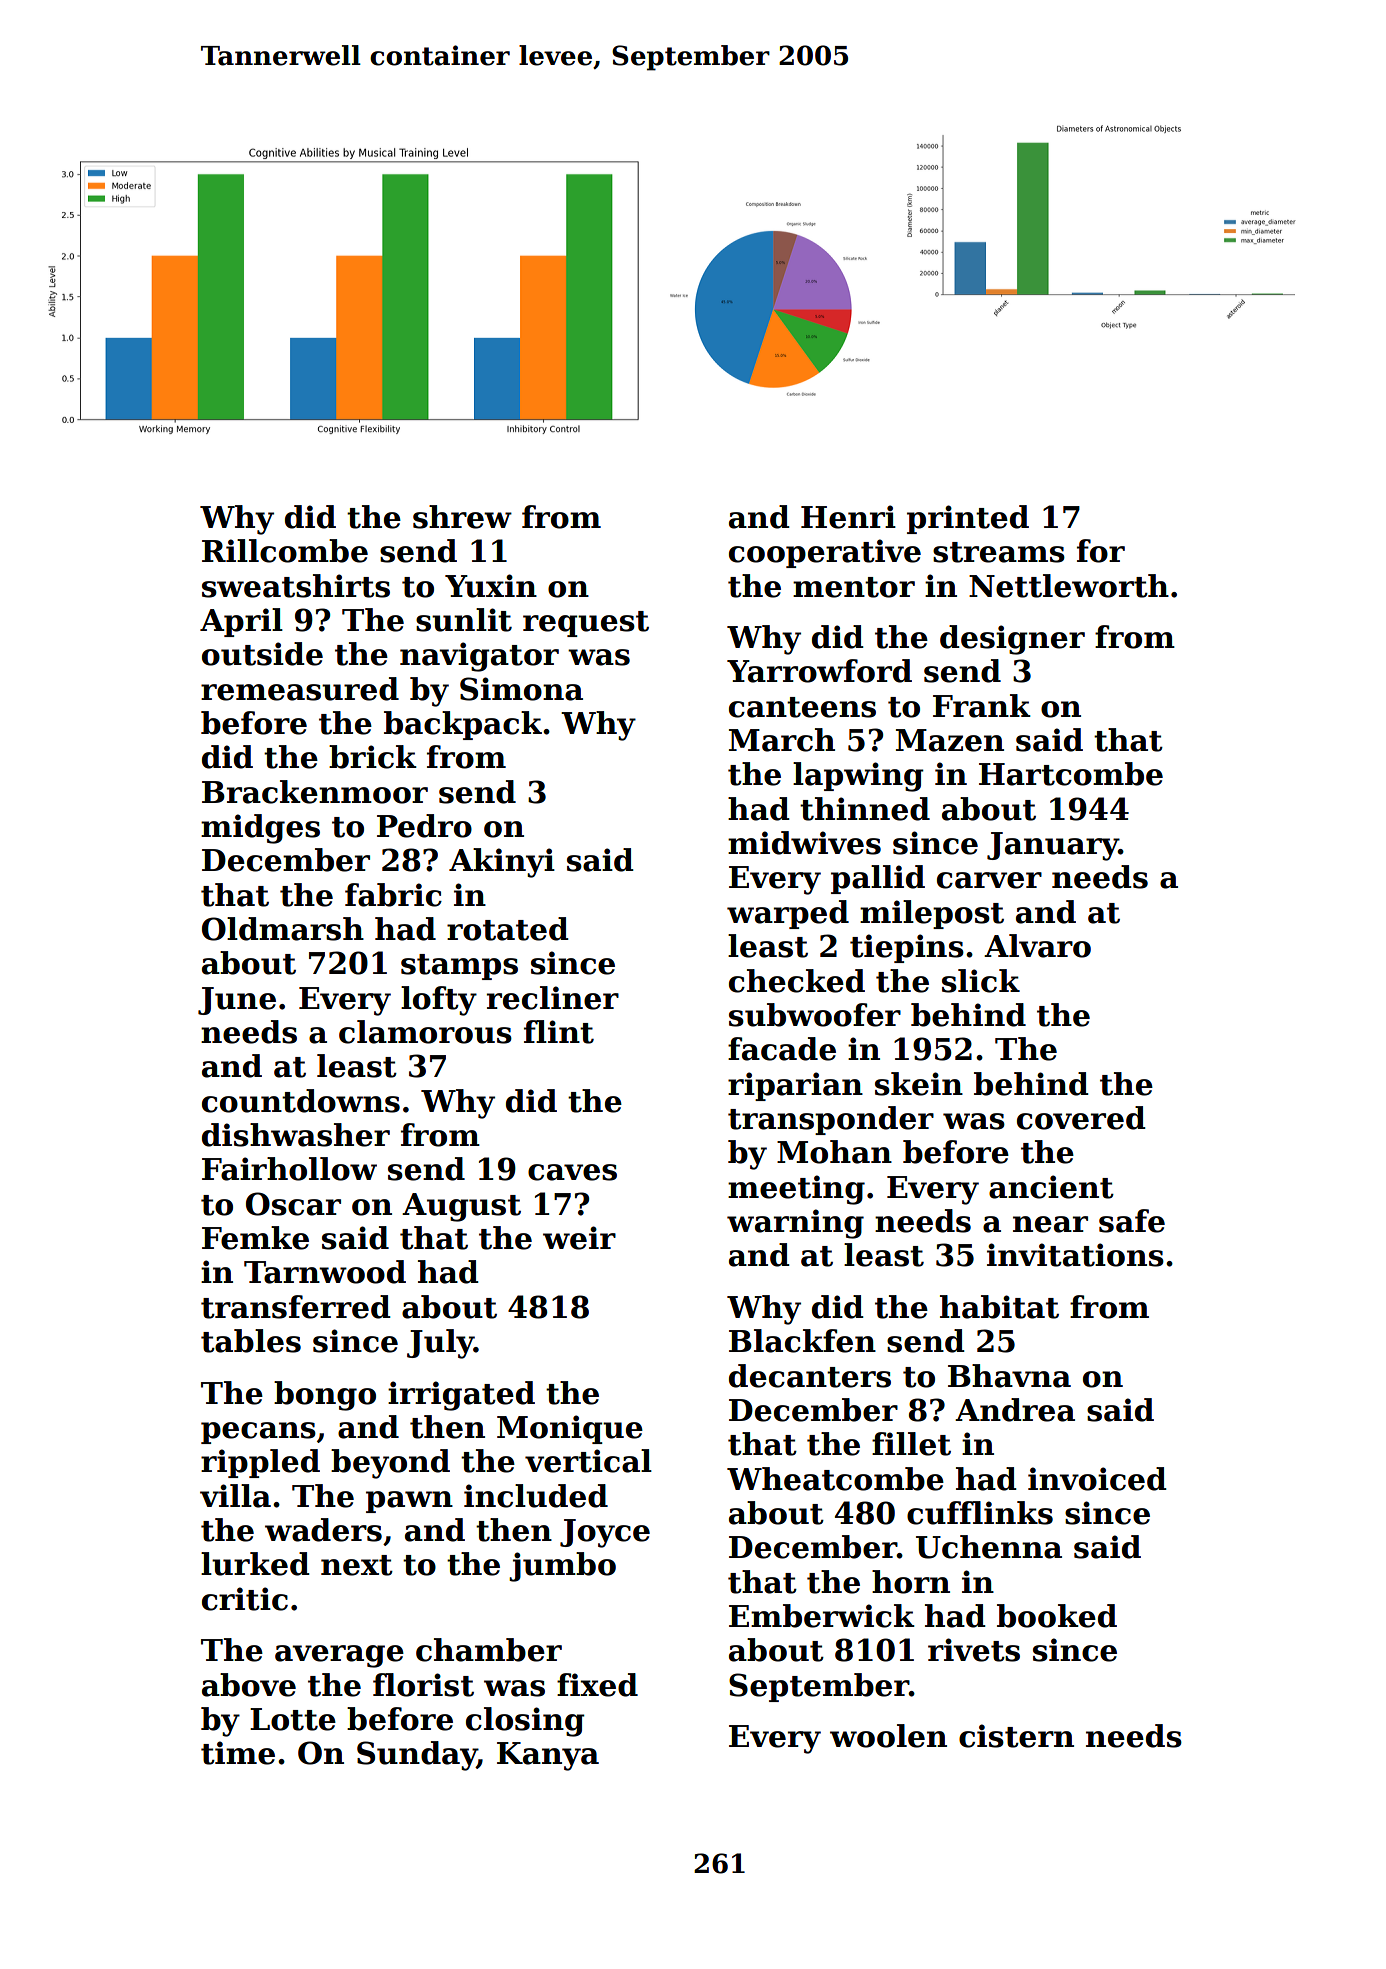 Image resolution: width=1386 pixels, height=1969 pixels. Describe the element at coordinates (300, 689) in the screenshot. I see `remeasured` at that location.
